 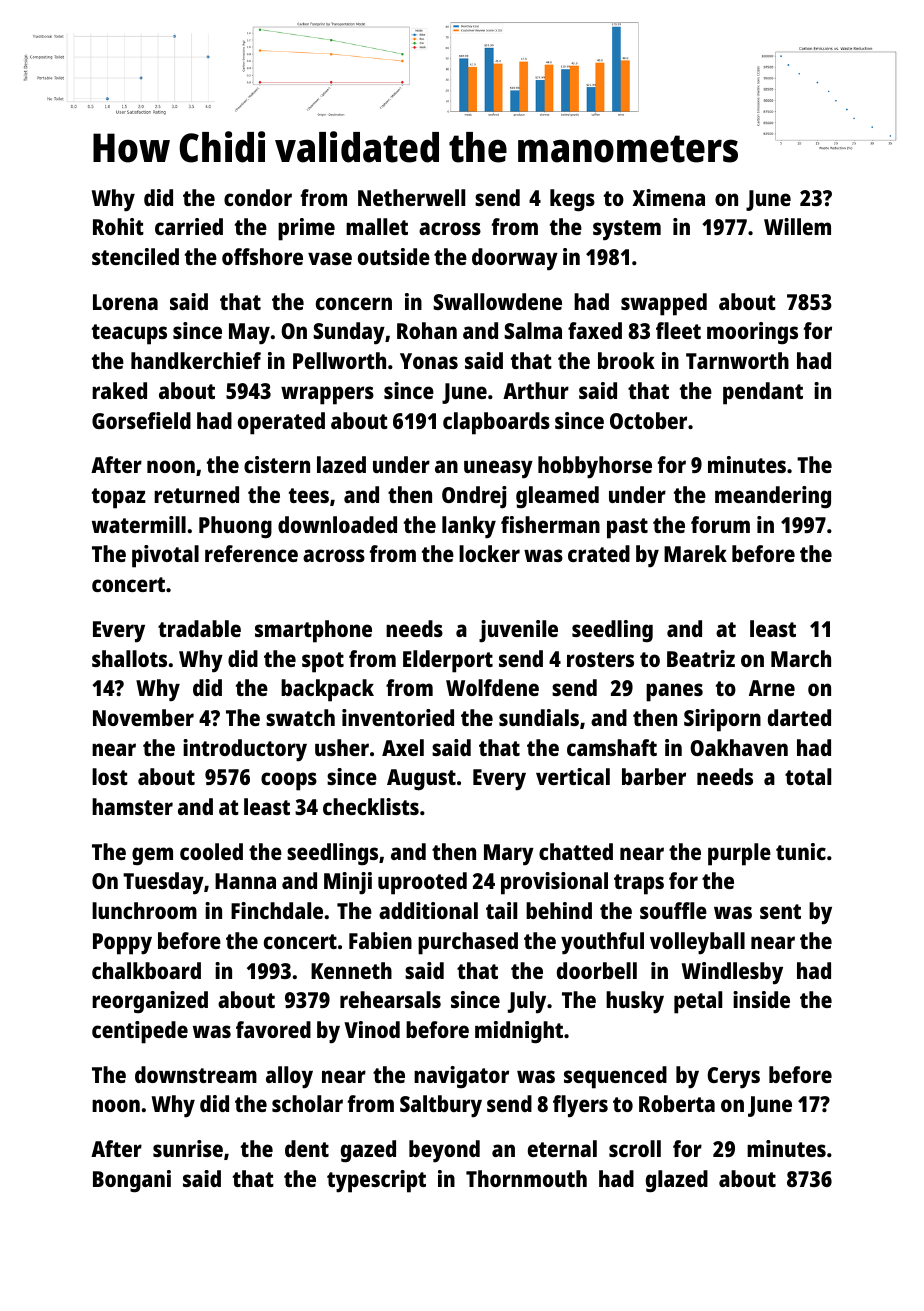 I want to click on vertical, so click(x=573, y=776).
